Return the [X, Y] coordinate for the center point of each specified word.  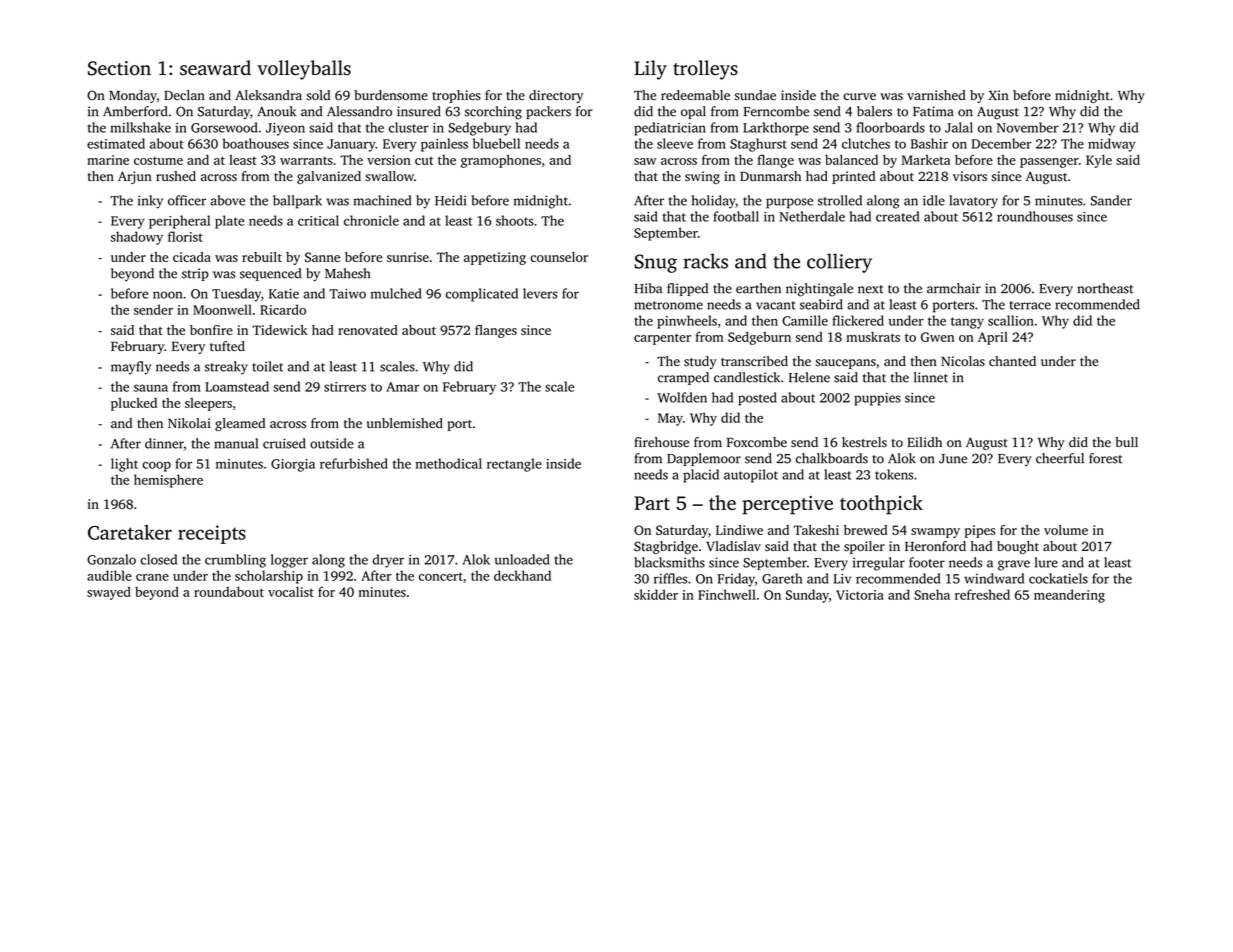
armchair [954, 288]
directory [556, 96]
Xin [998, 95]
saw [645, 161]
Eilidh [924, 442]
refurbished [354, 463]
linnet [931, 377]
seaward [215, 68]
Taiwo [347, 294]
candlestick [747, 377]
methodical [449, 463]
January [351, 145]
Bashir [929, 143]
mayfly [131, 368]
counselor [559, 257]
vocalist [291, 592]
